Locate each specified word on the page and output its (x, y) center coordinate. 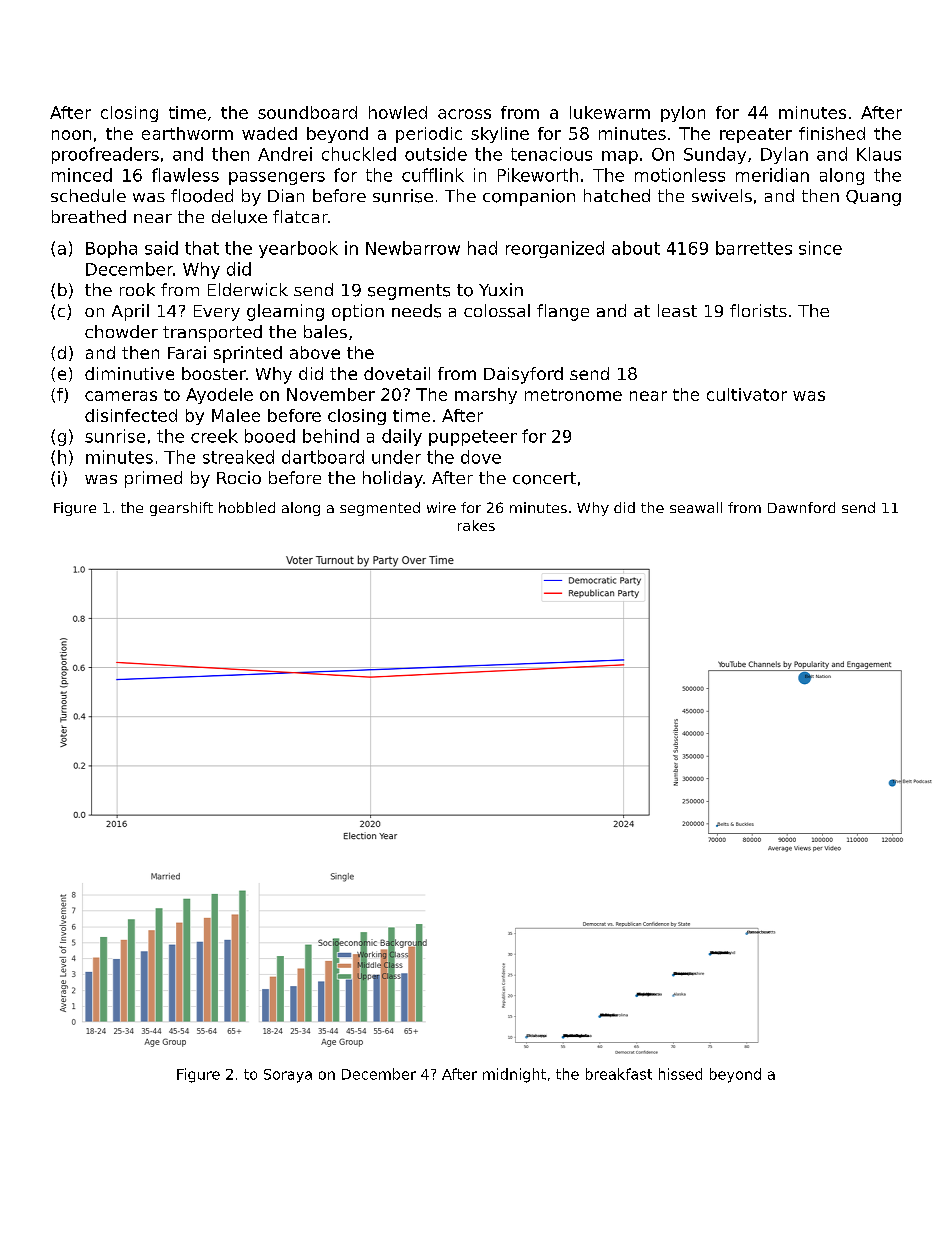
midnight (514, 1075)
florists (758, 310)
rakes (476, 525)
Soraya (288, 1076)
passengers (277, 178)
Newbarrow (413, 248)
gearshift (181, 509)
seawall (696, 507)
